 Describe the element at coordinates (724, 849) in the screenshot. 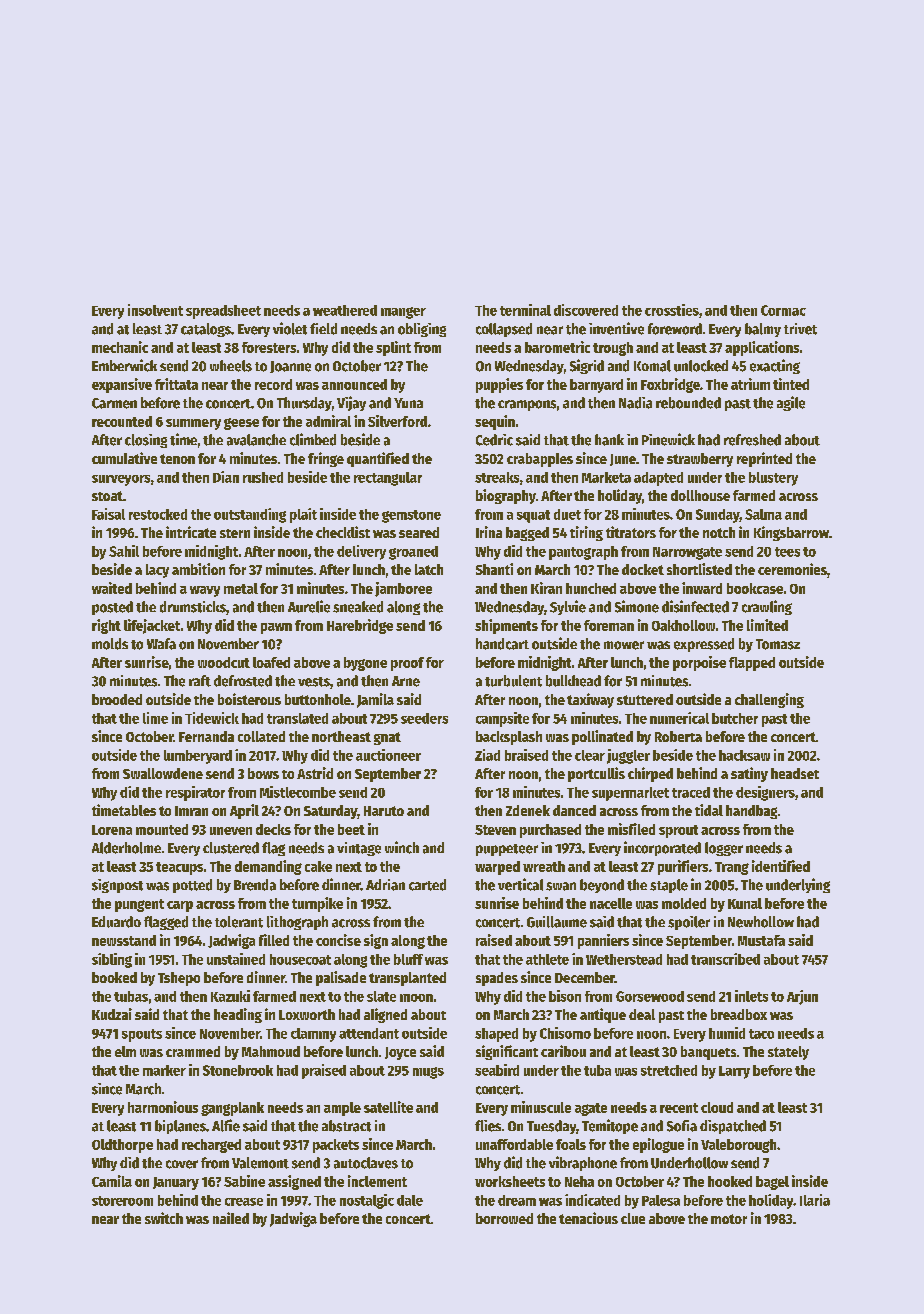

I see `logger` at that location.
